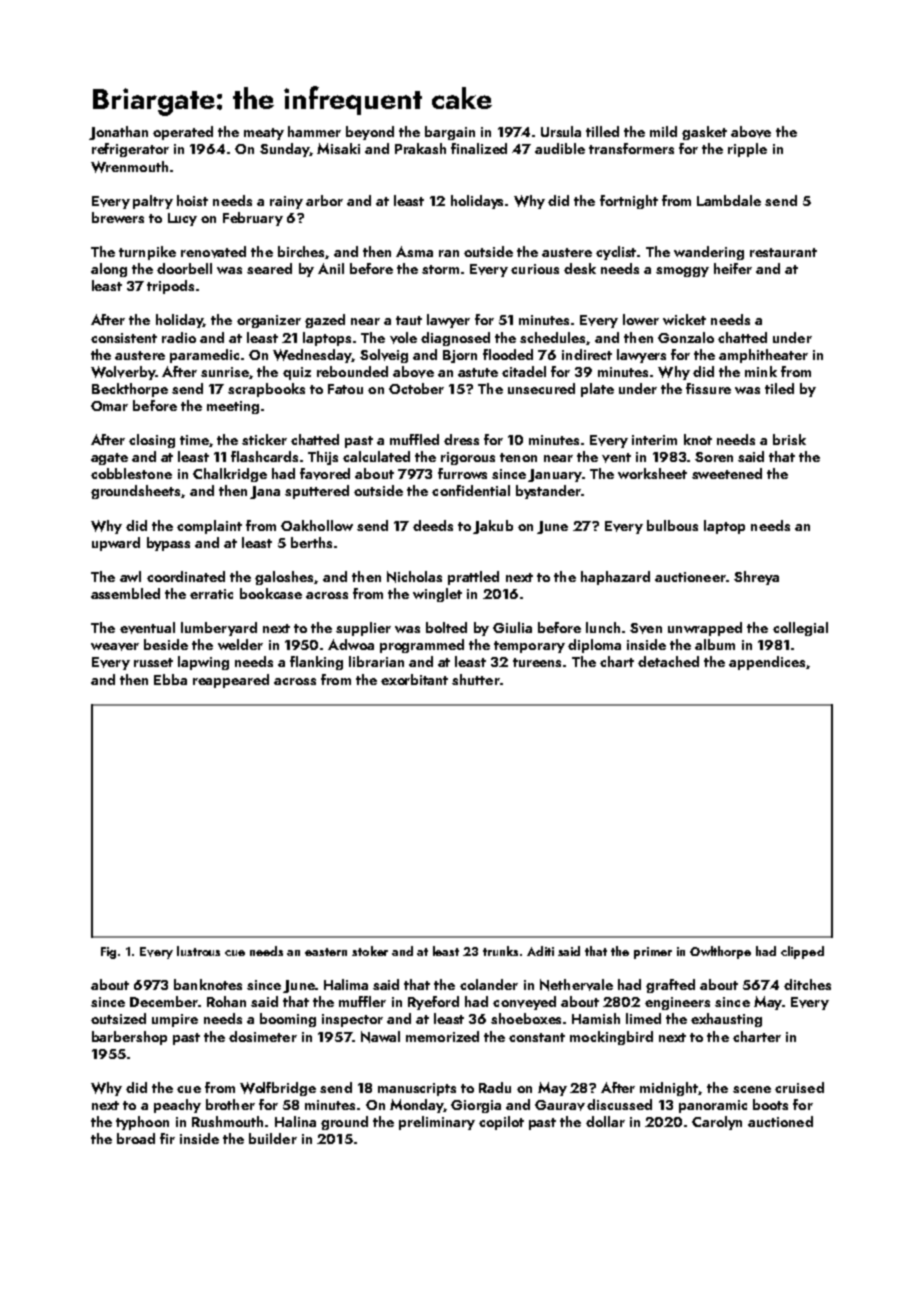 The image size is (924, 1314). I want to click on broad, so click(136, 1138).
